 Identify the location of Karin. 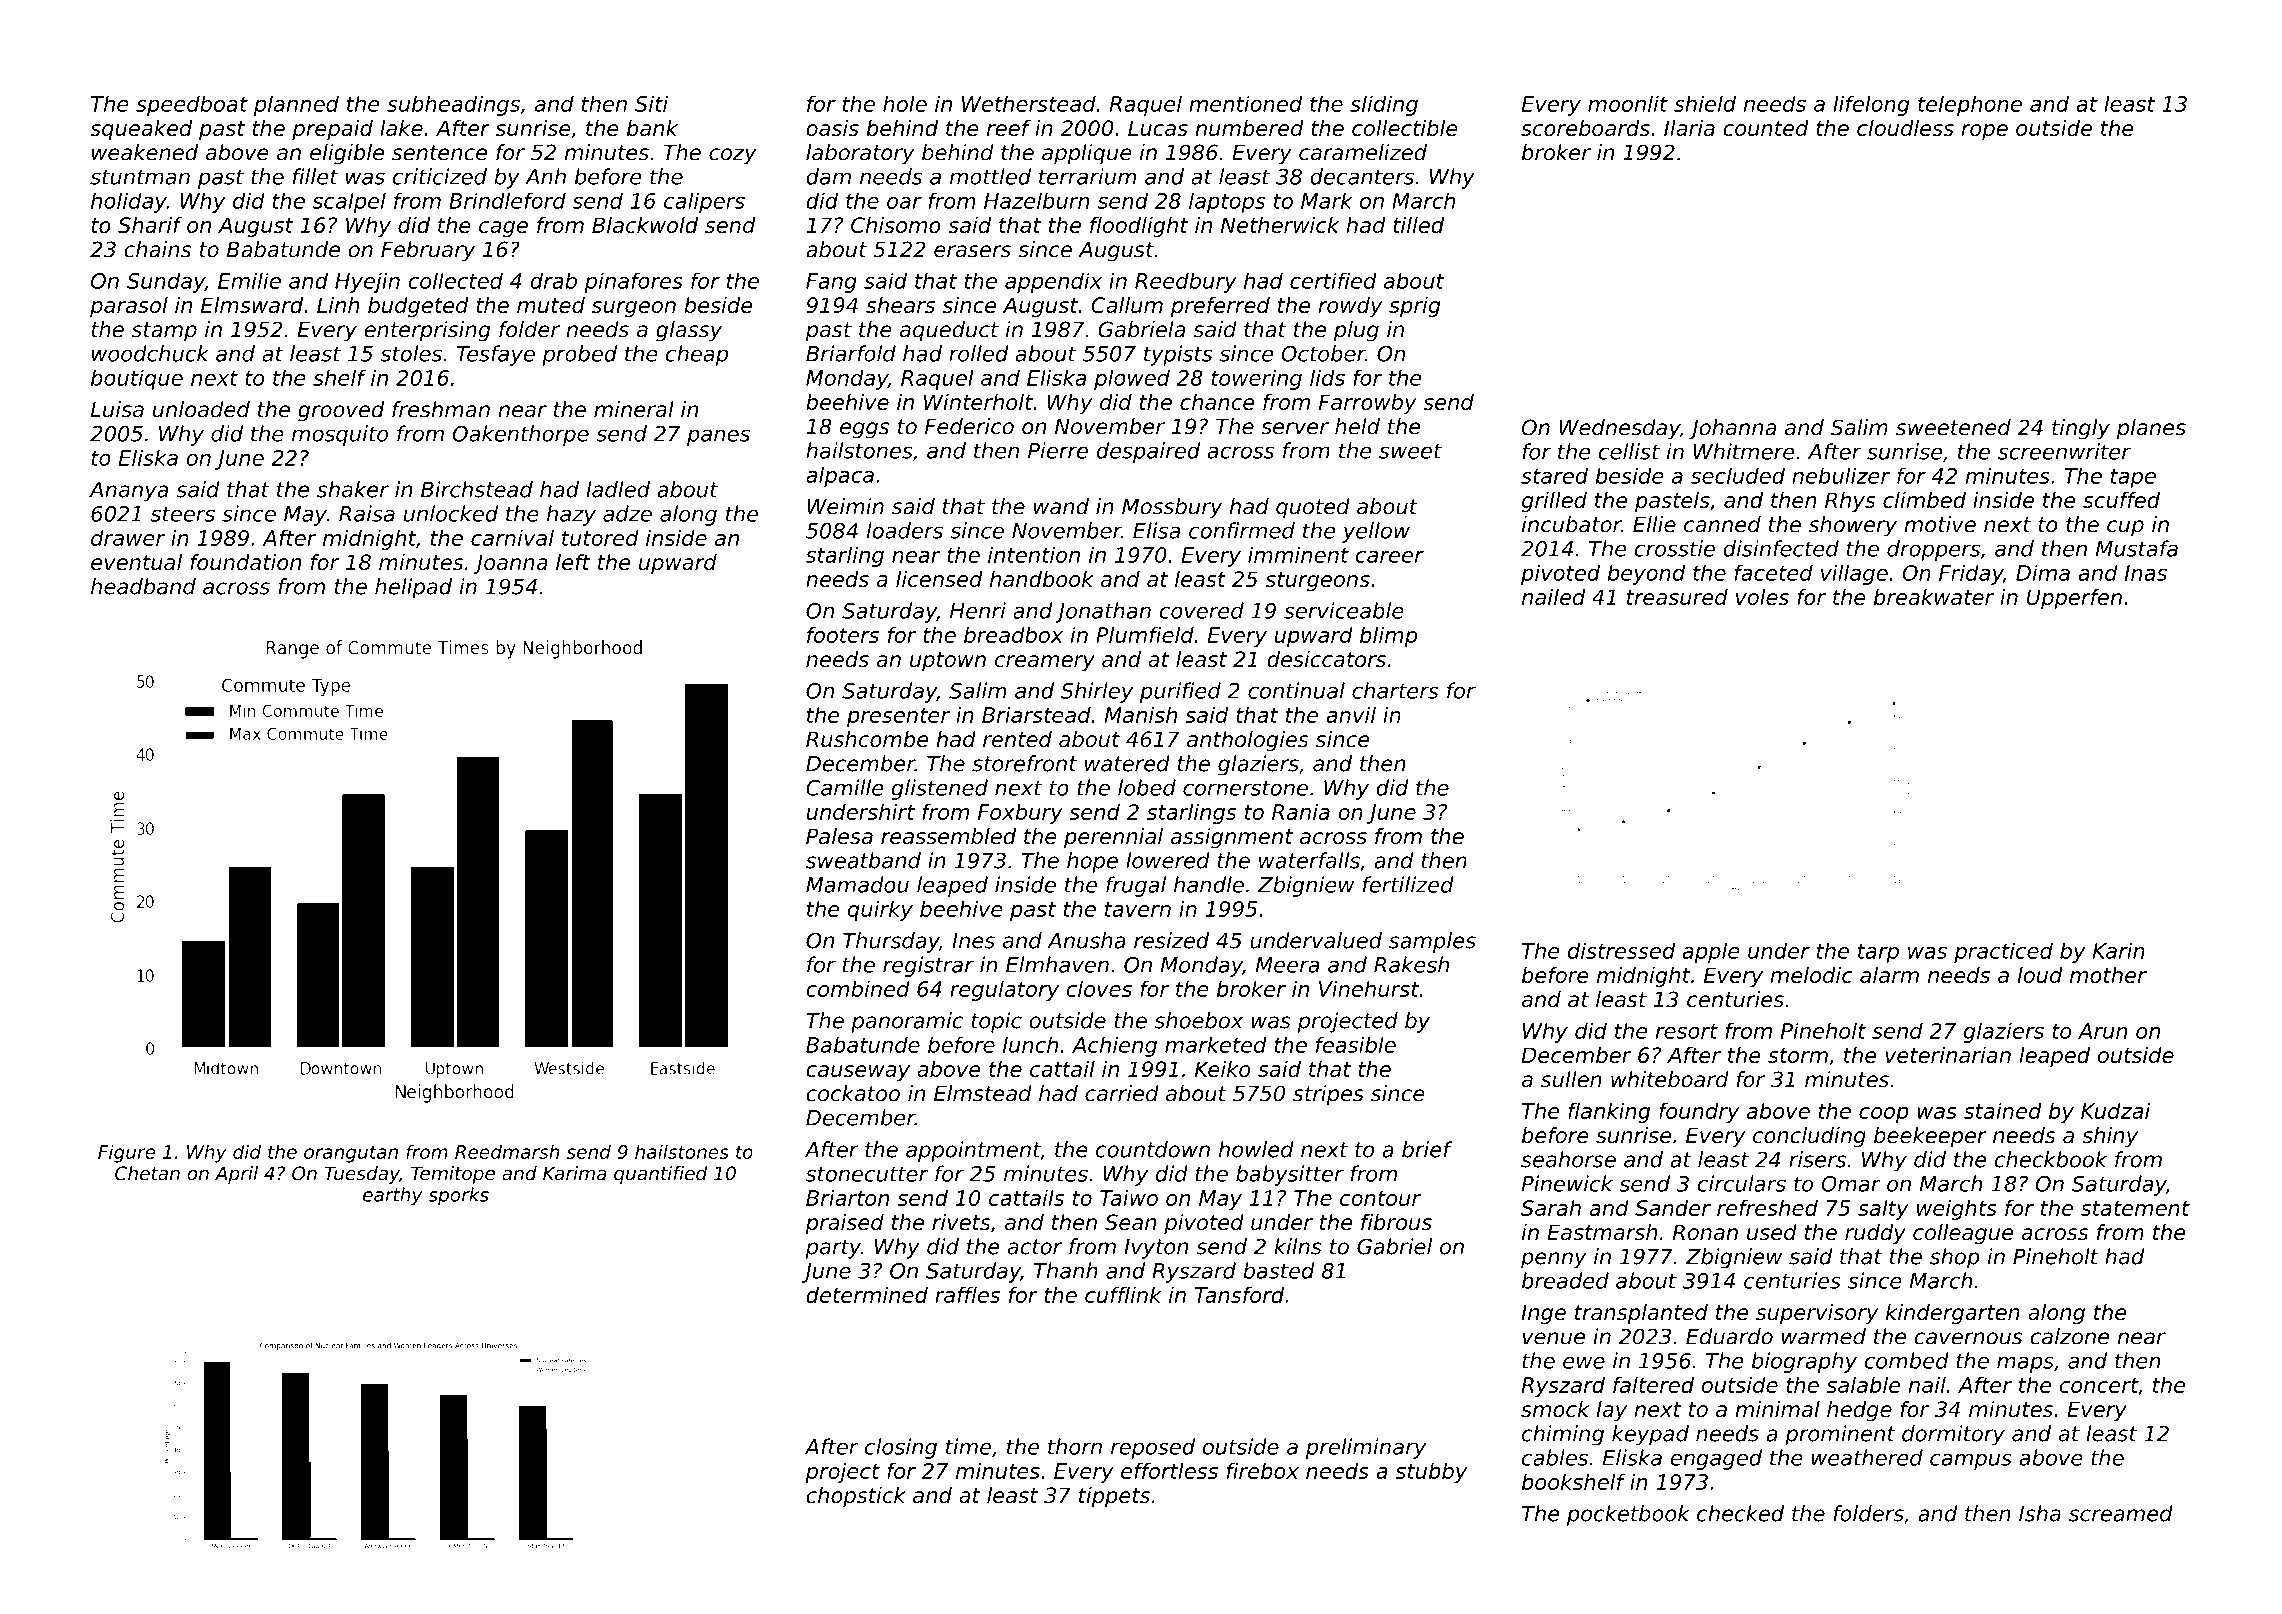
(2119, 950).
